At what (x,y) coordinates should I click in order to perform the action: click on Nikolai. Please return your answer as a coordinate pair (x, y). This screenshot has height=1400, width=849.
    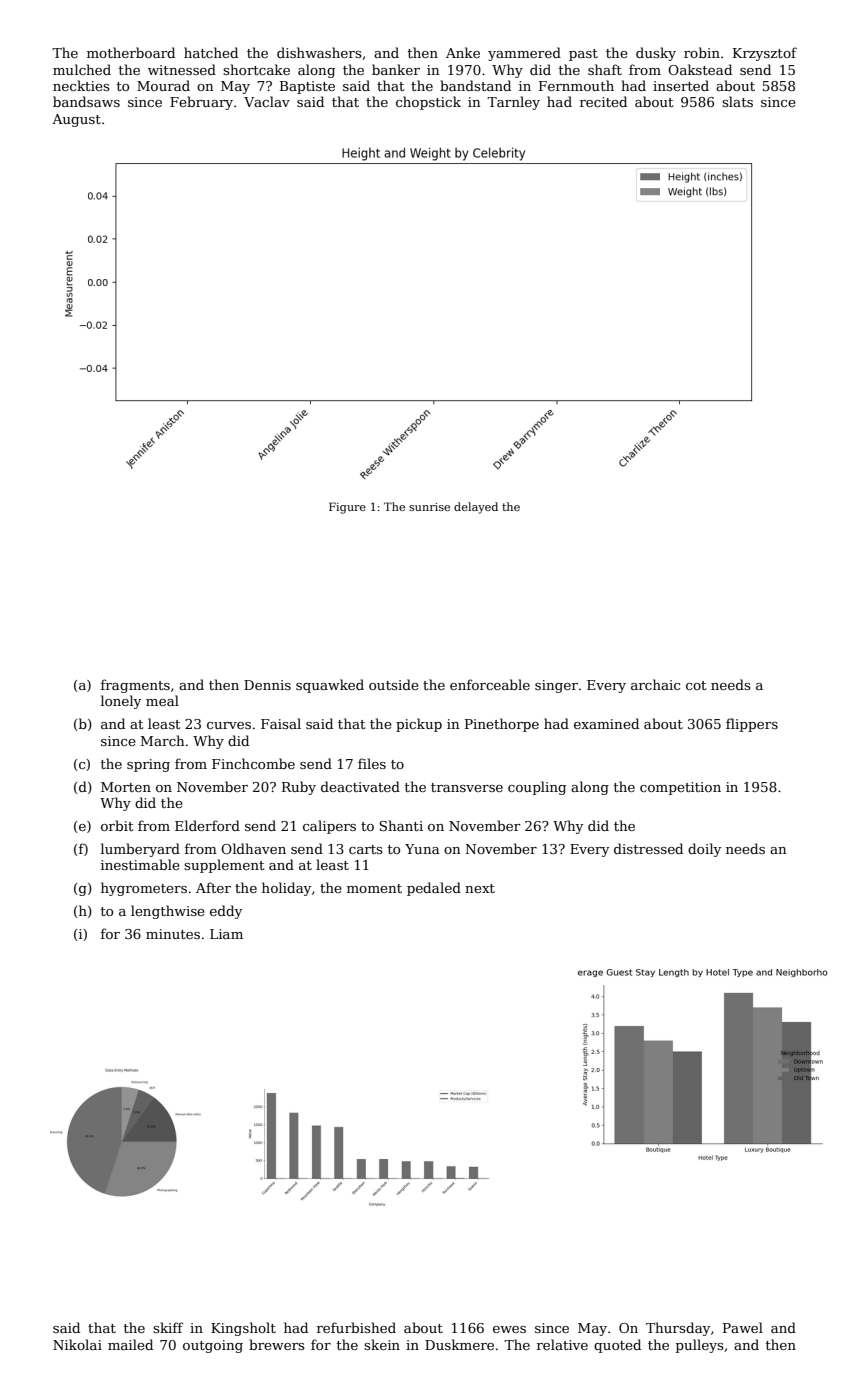
    Looking at the image, I should click on (77, 1344).
